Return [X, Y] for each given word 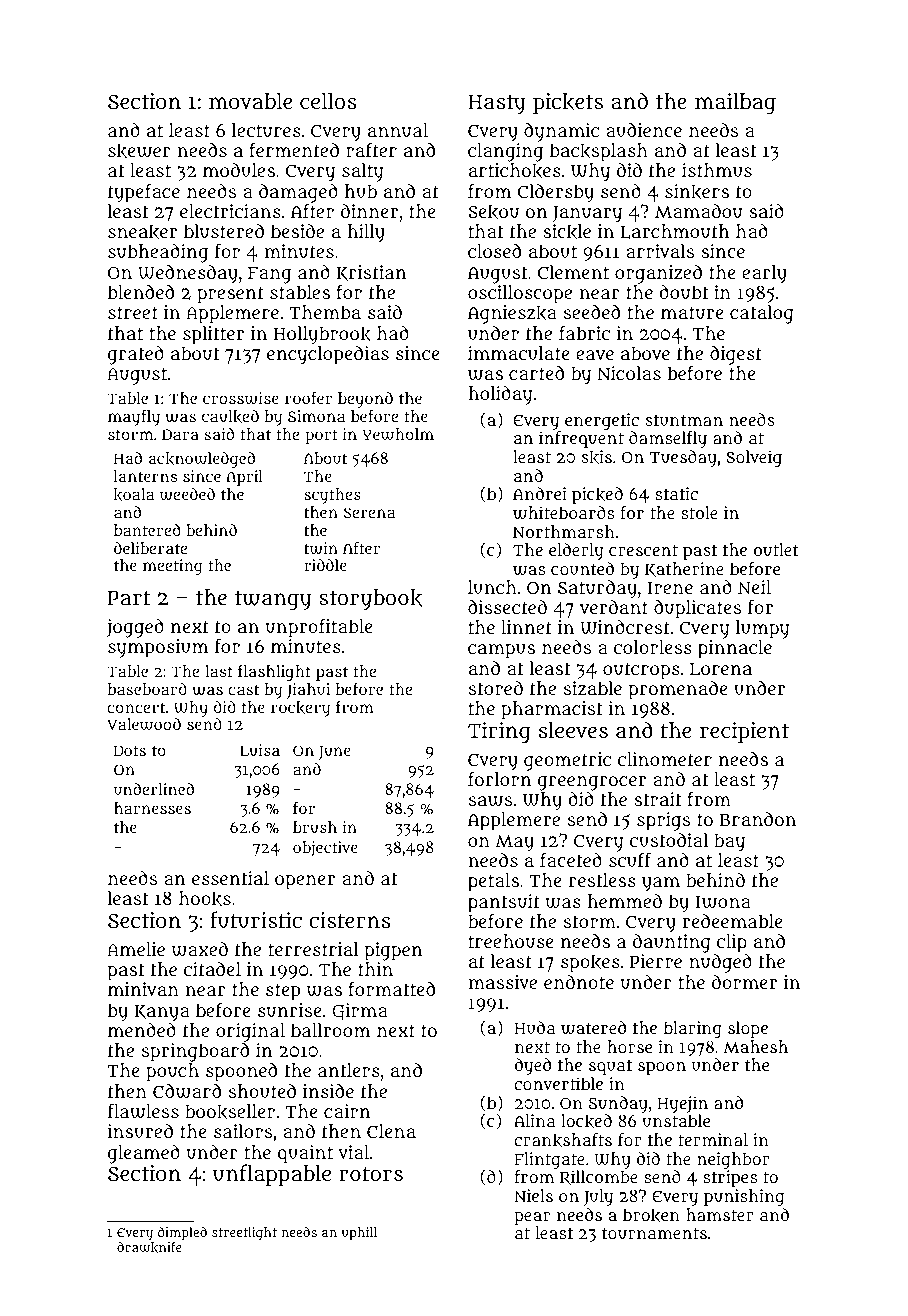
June [335, 752]
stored [496, 688]
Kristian [371, 273]
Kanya [162, 1013]
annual [398, 130]
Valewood [144, 724]
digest [736, 355]
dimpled [182, 1233]
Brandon [758, 819]
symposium [158, 648]
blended [141, 292]
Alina [535, 1120]
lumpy [762, 629]
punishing [744, 1197]
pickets [568, 103]
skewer [139, 151]
